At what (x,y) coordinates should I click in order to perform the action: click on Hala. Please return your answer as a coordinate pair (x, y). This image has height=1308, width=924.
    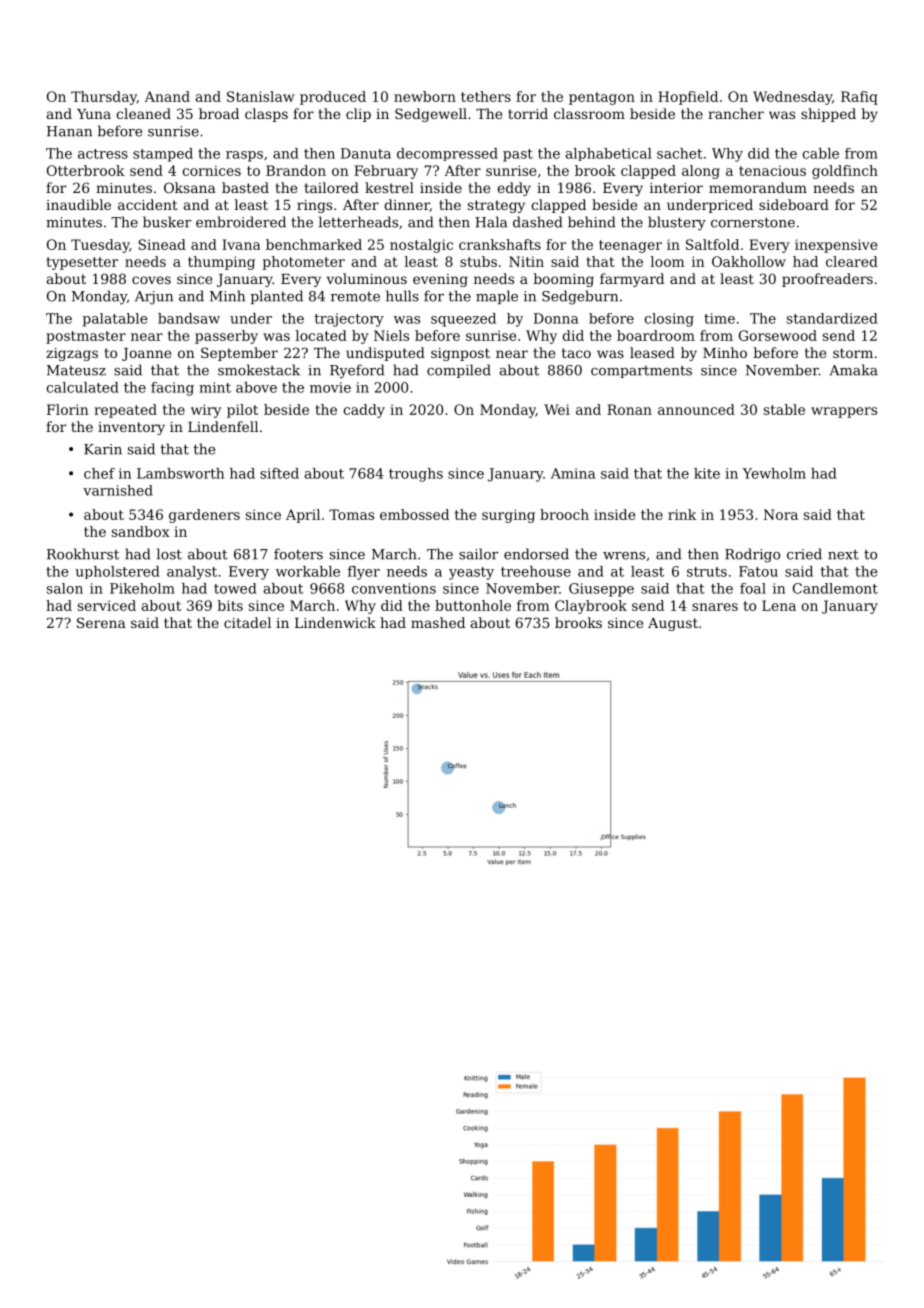
    Looking at the image, I should click on (491, 222).
